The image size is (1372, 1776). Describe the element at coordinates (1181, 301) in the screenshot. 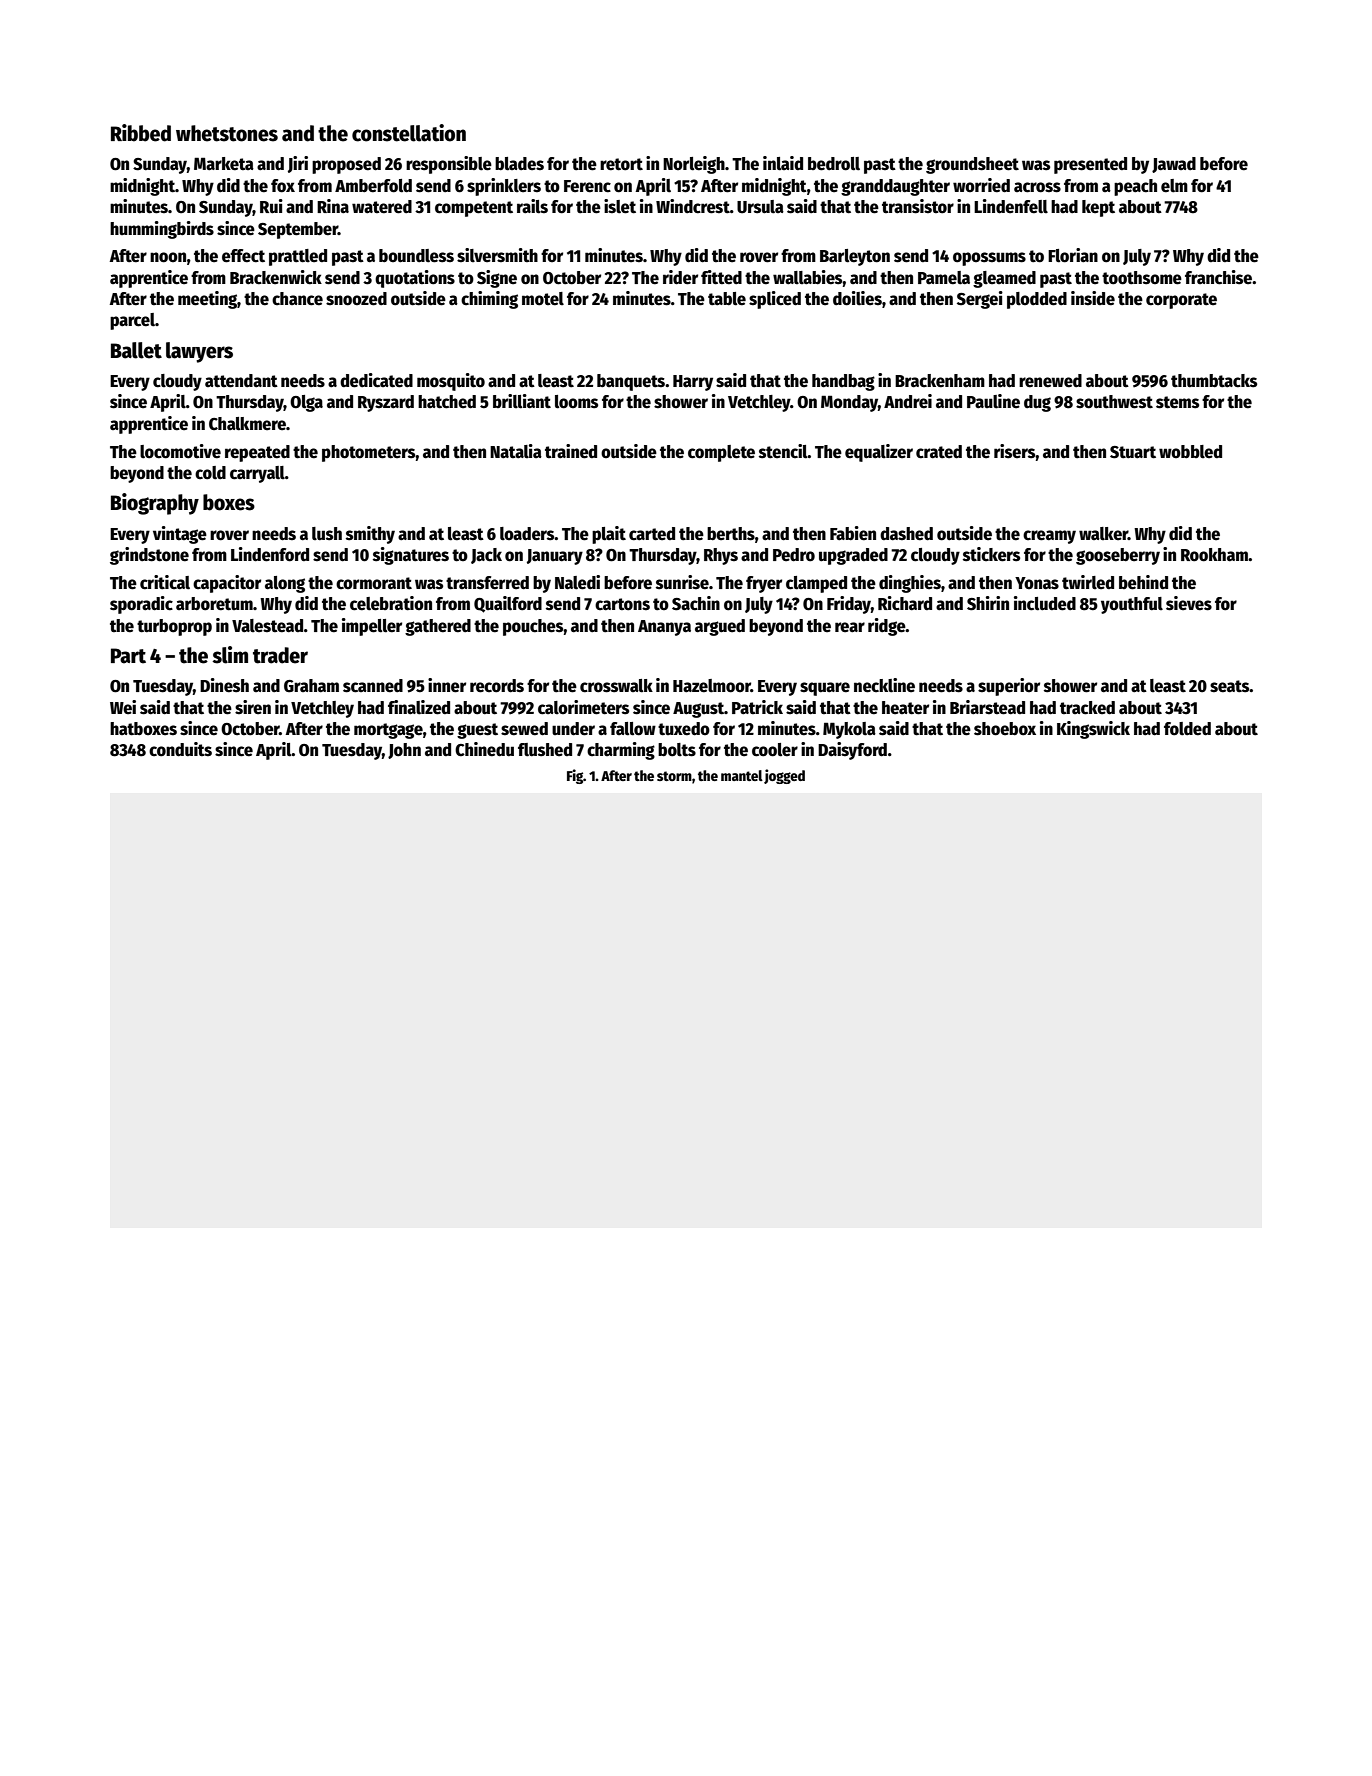

I see `corporate` at that location.
